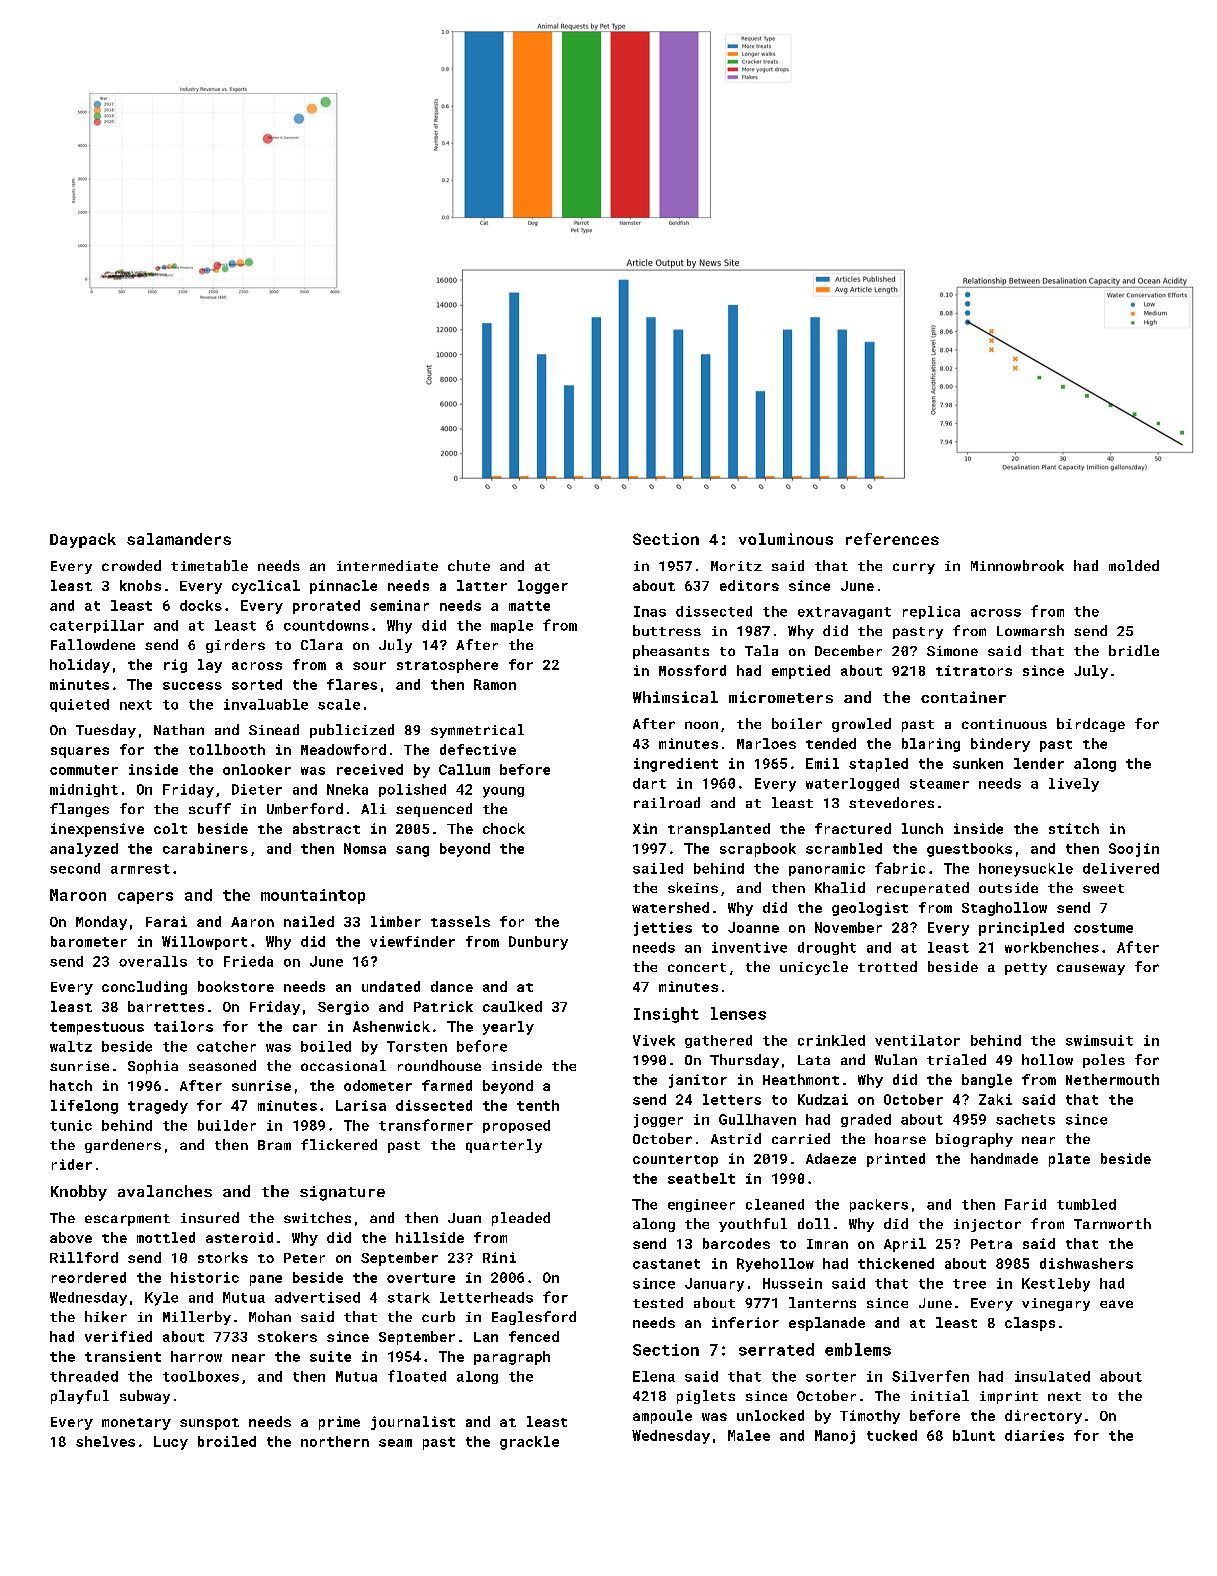  I want to click on voluminous, so click(786, 539).
